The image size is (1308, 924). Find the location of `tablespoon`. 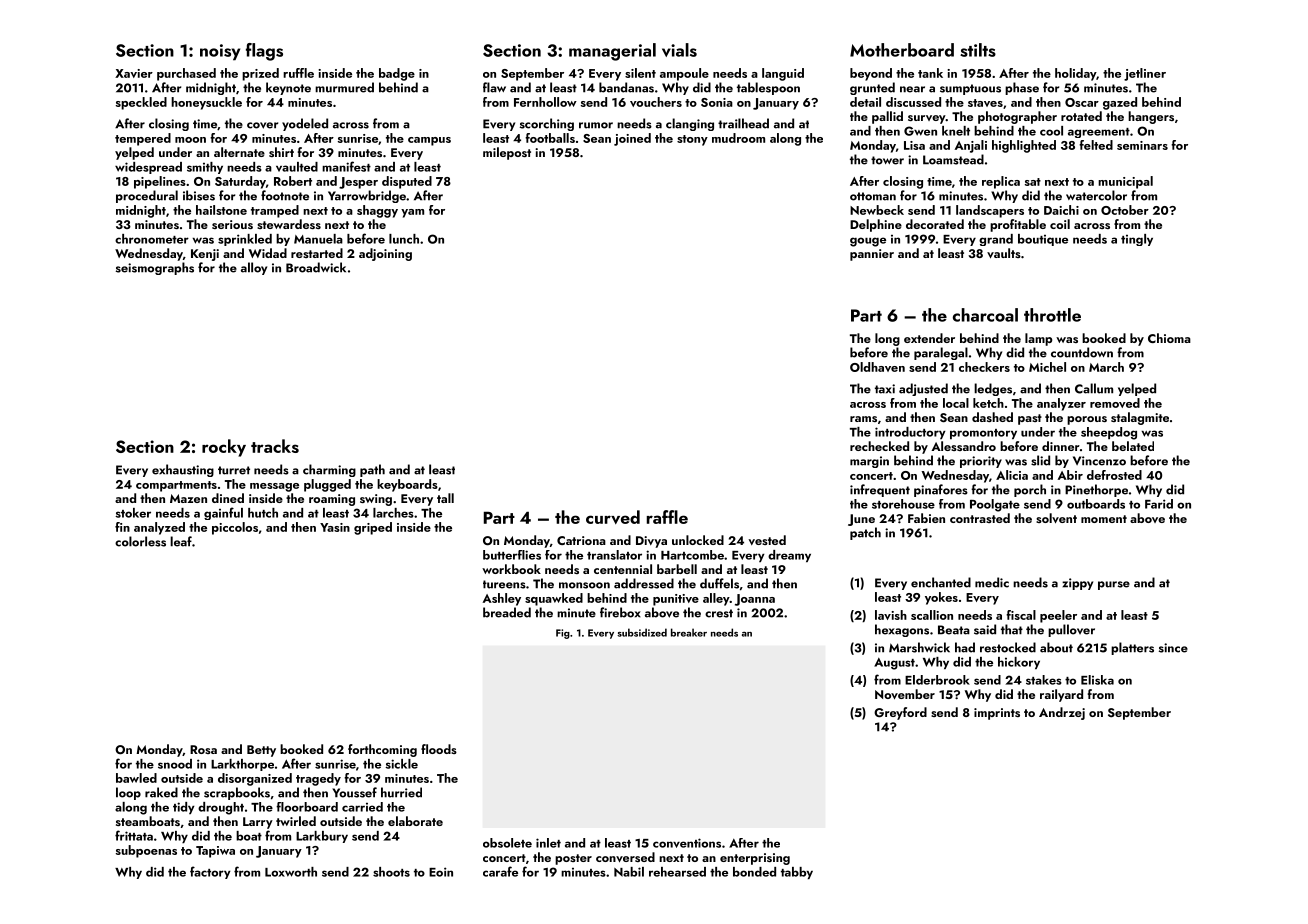

tablespoon is located at coordinates (768, 88).
